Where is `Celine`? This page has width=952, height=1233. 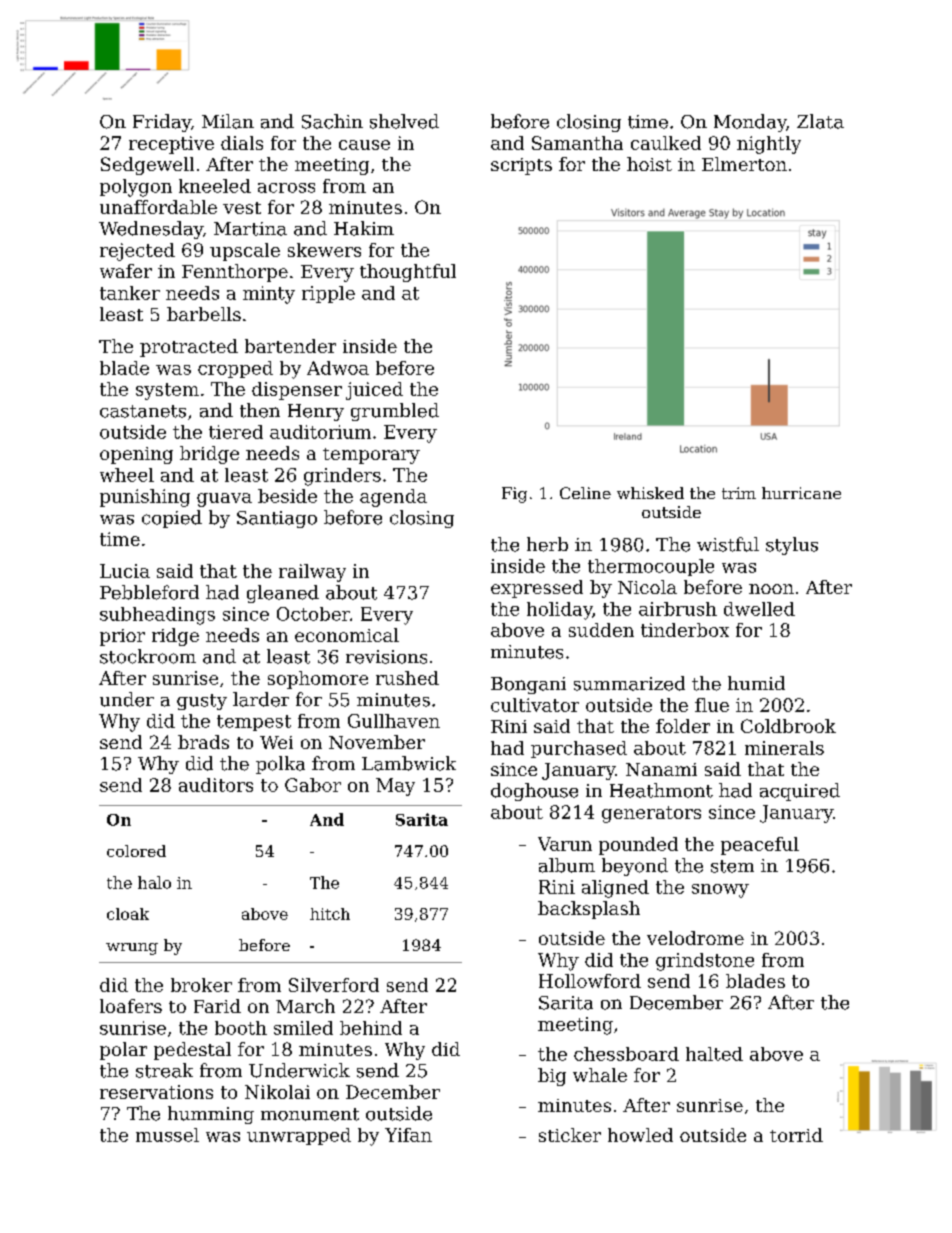 Celine is located at coordinates (585, 493).
